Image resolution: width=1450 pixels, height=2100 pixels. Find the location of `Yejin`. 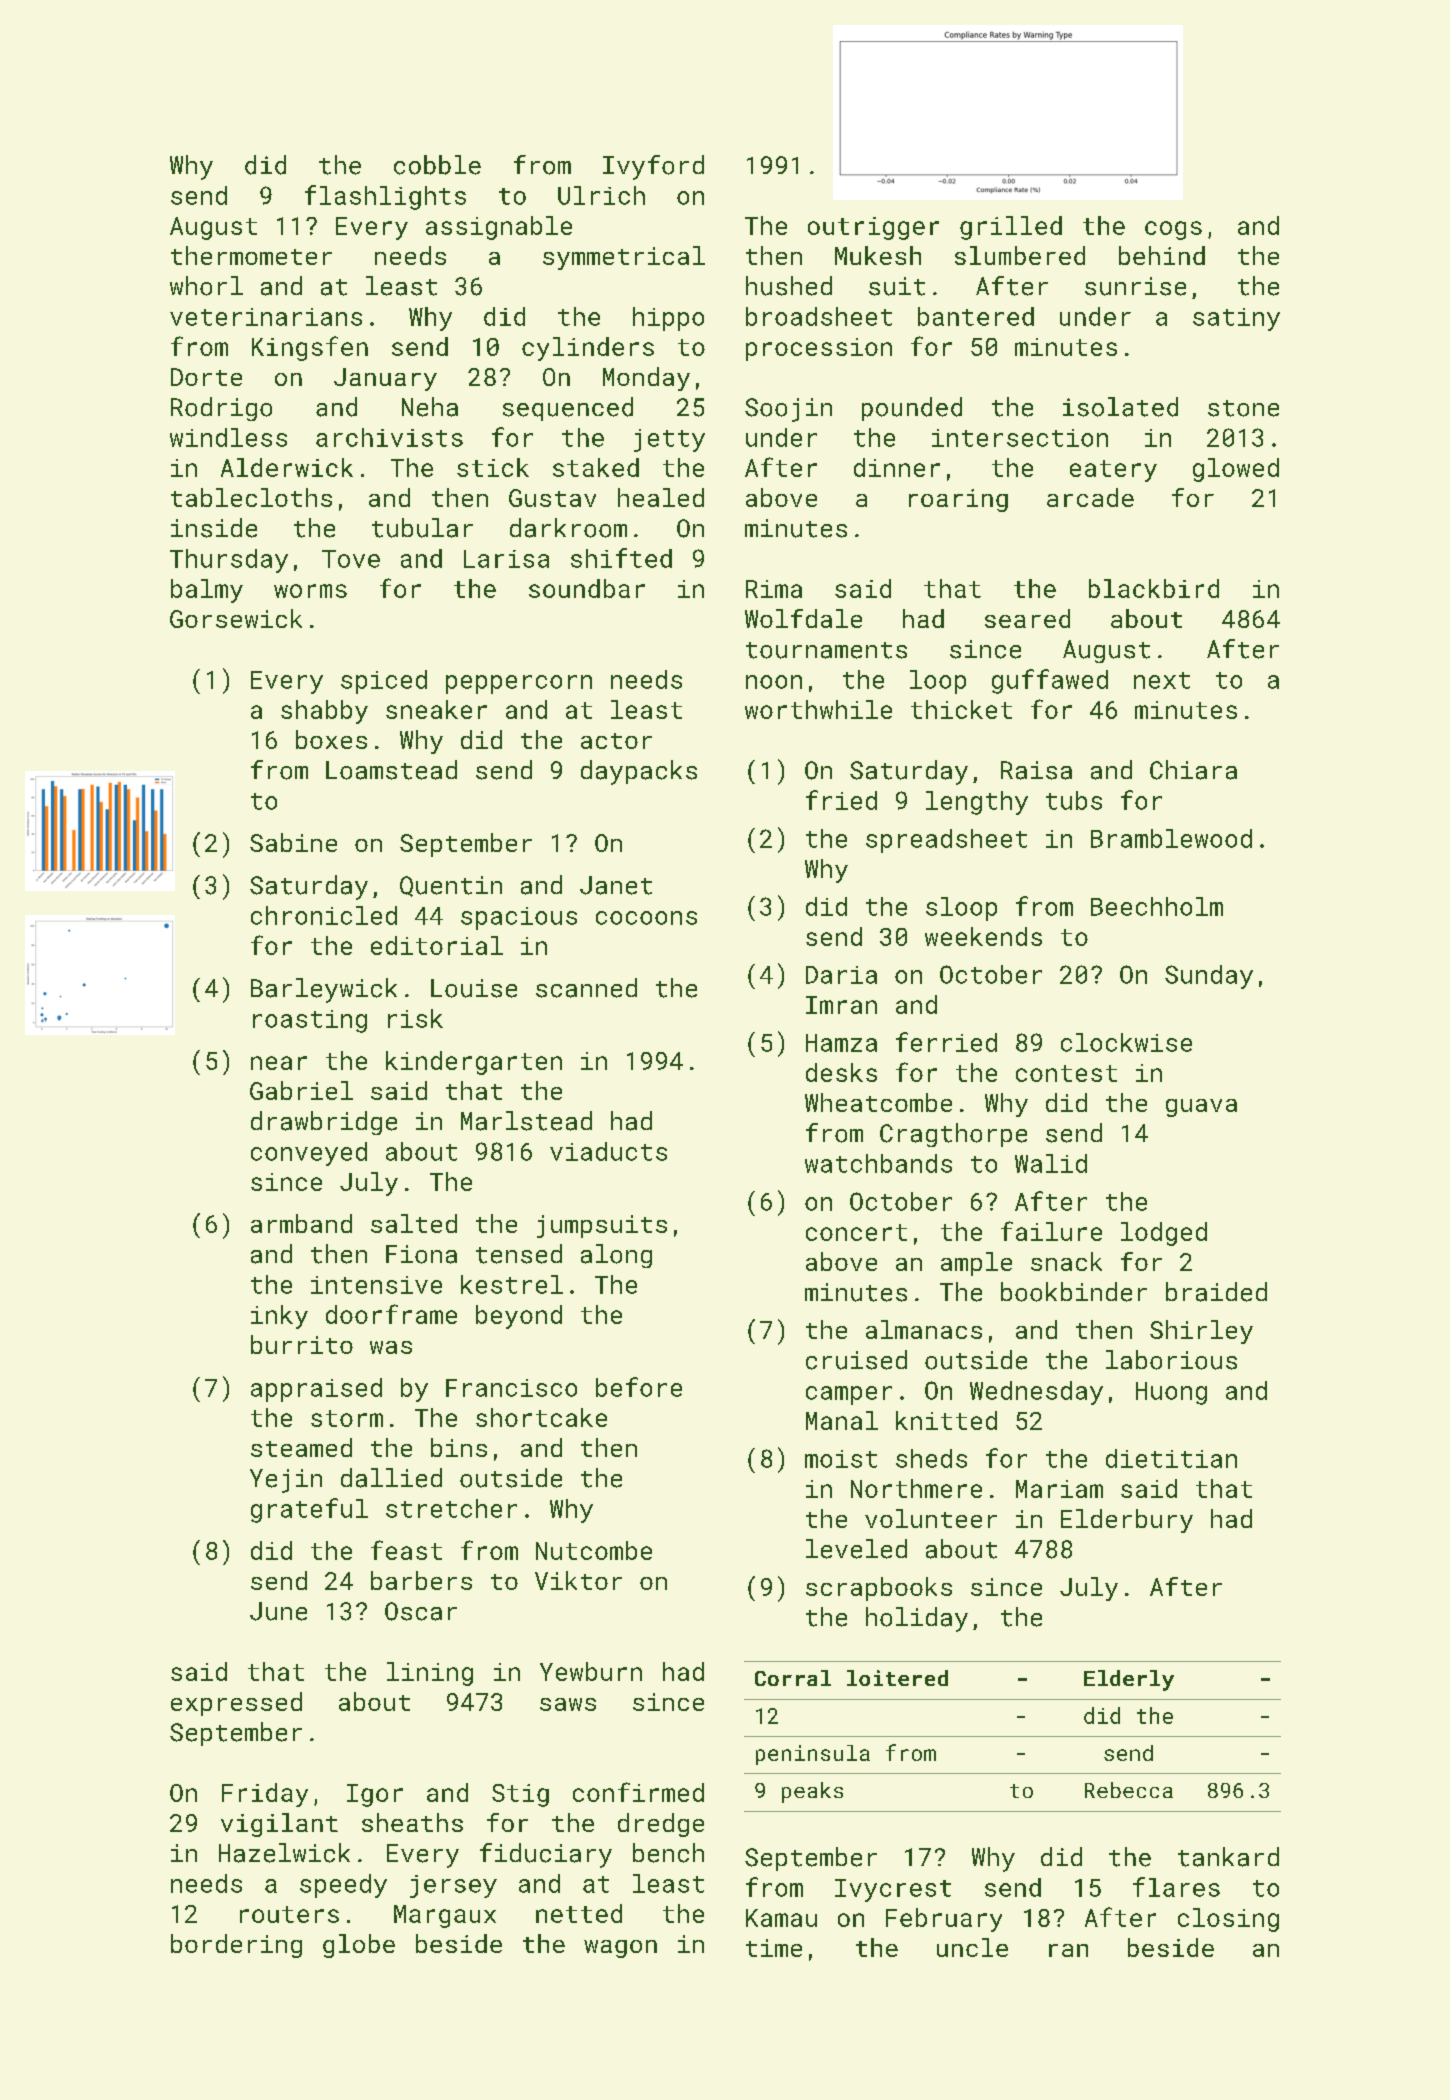

Yejin is located at coordinates (286, 1481).
